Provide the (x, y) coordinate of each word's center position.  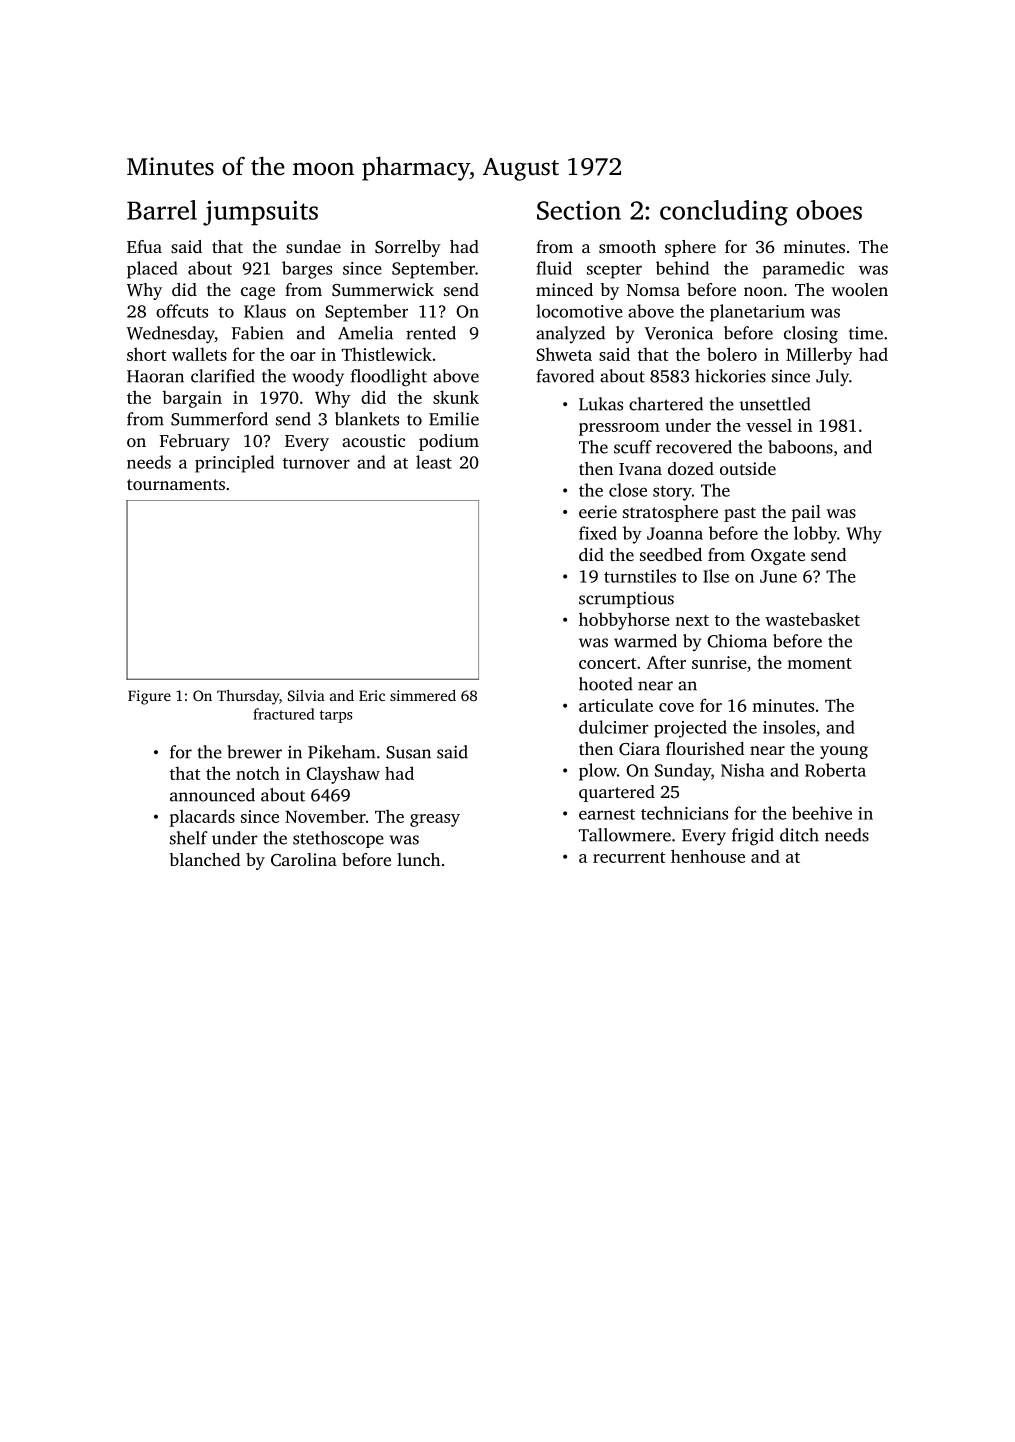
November (325, 816)
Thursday (248, 697)
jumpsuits (260, 213)
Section (579, 210)
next (692, 620)
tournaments (176, 484)
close (628, 490)
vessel (769, 425)
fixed (598, 533)
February (195, 442)
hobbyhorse (624, 621)
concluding (724, 213)
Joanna (675, 533)
